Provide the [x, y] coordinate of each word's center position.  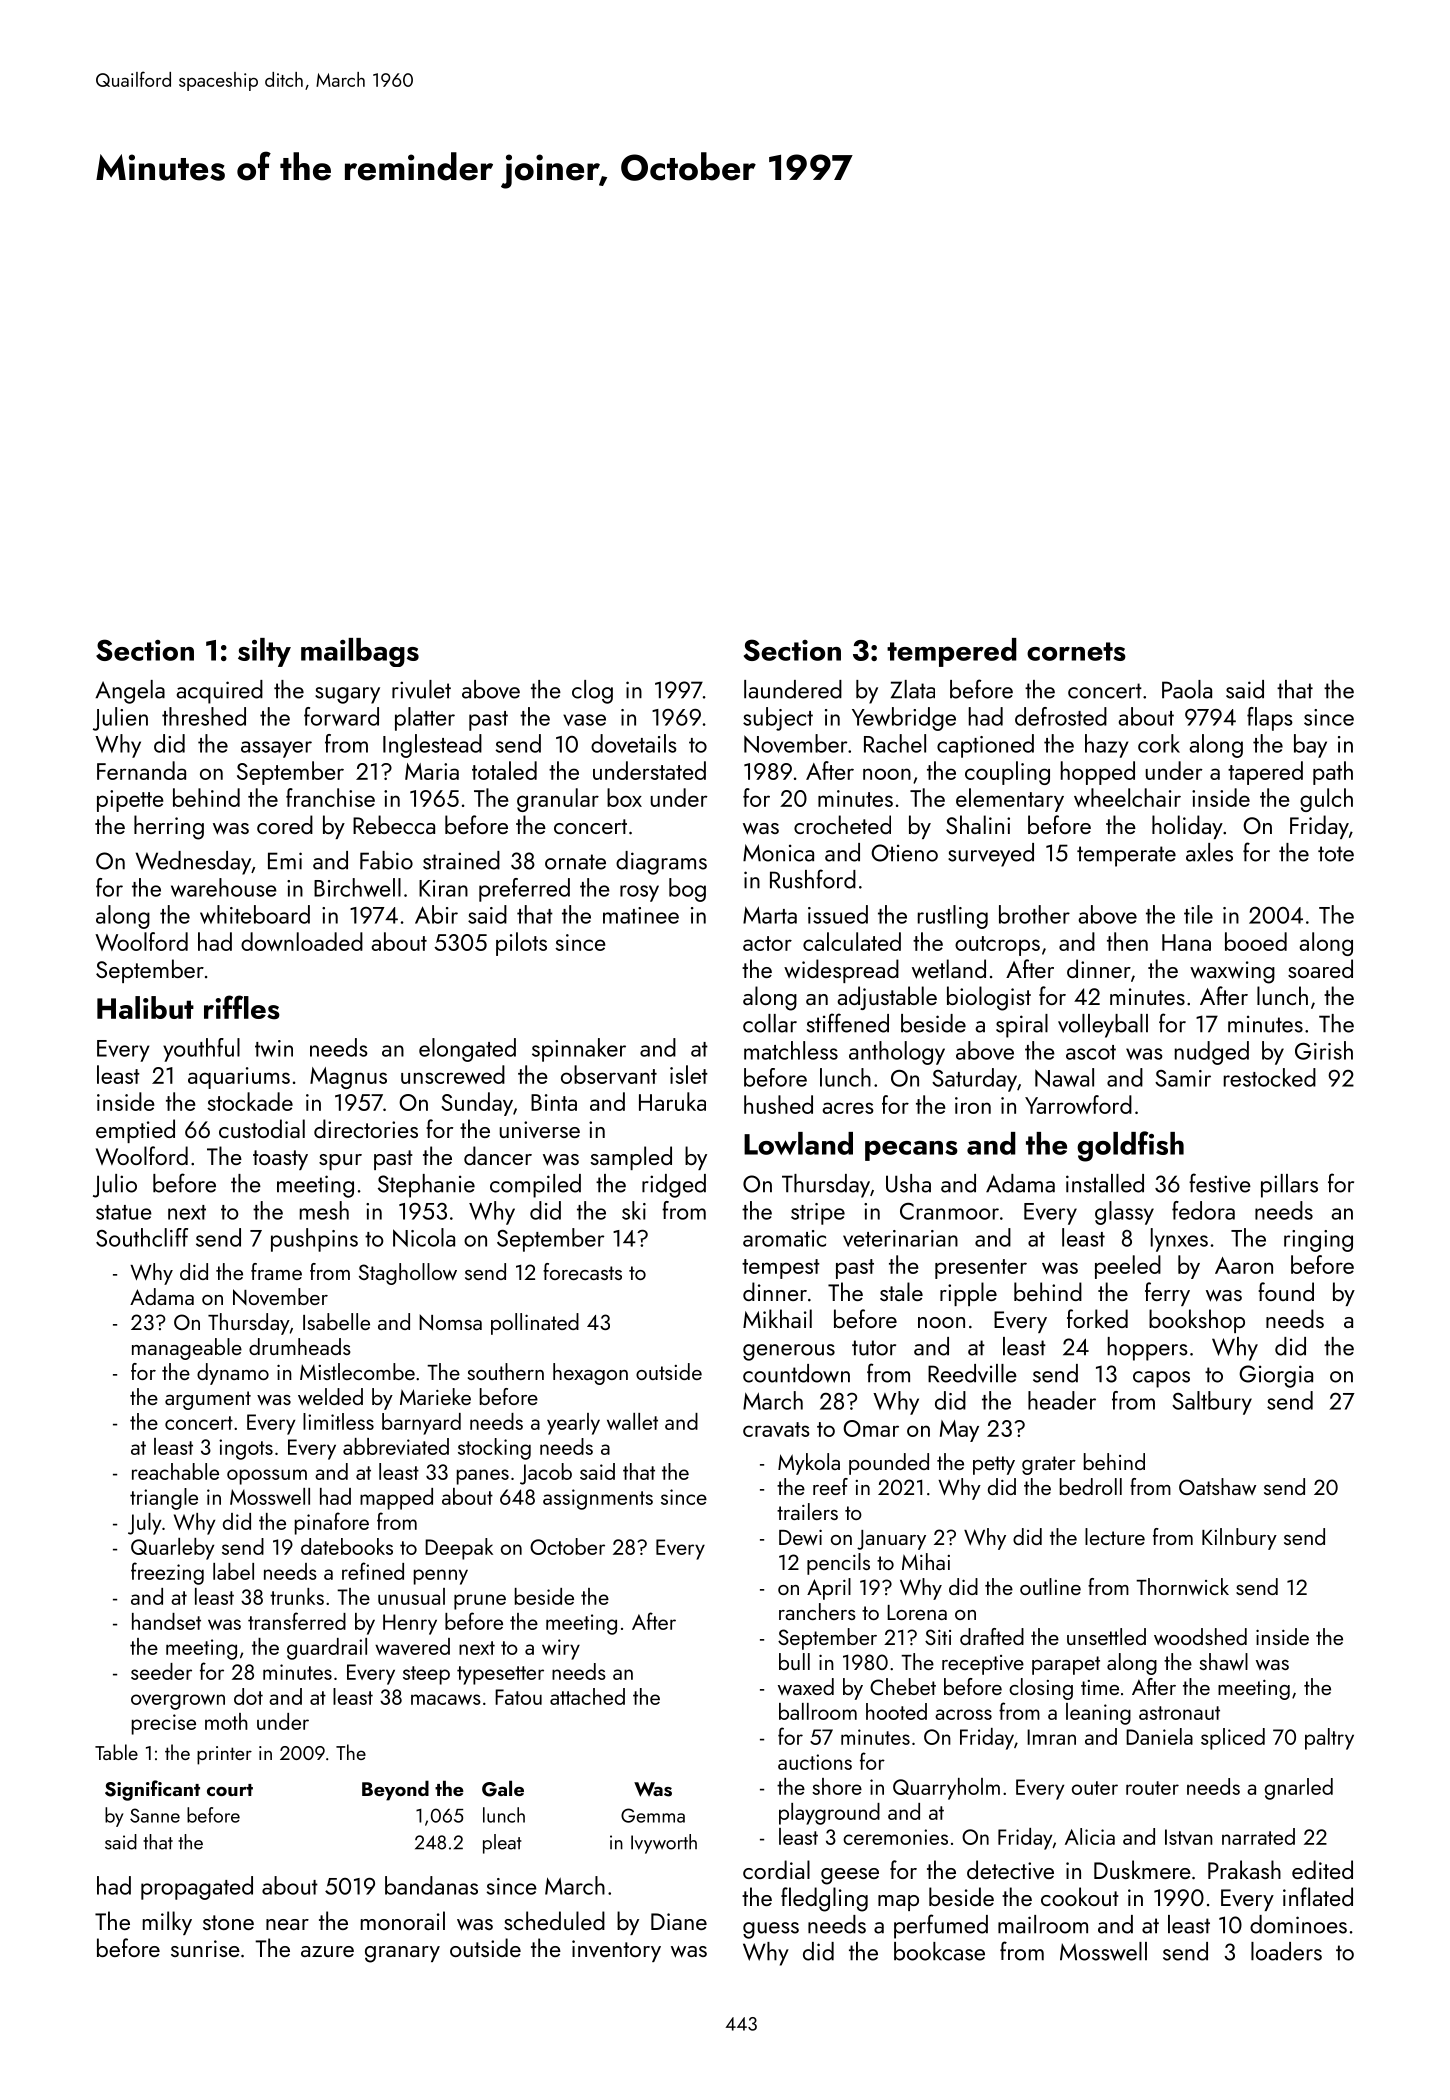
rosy [639, 893]
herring [169, 827]
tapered [1265, 773]
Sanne [155, 1815]
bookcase [939, 1951]
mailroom [1043, 1924]
